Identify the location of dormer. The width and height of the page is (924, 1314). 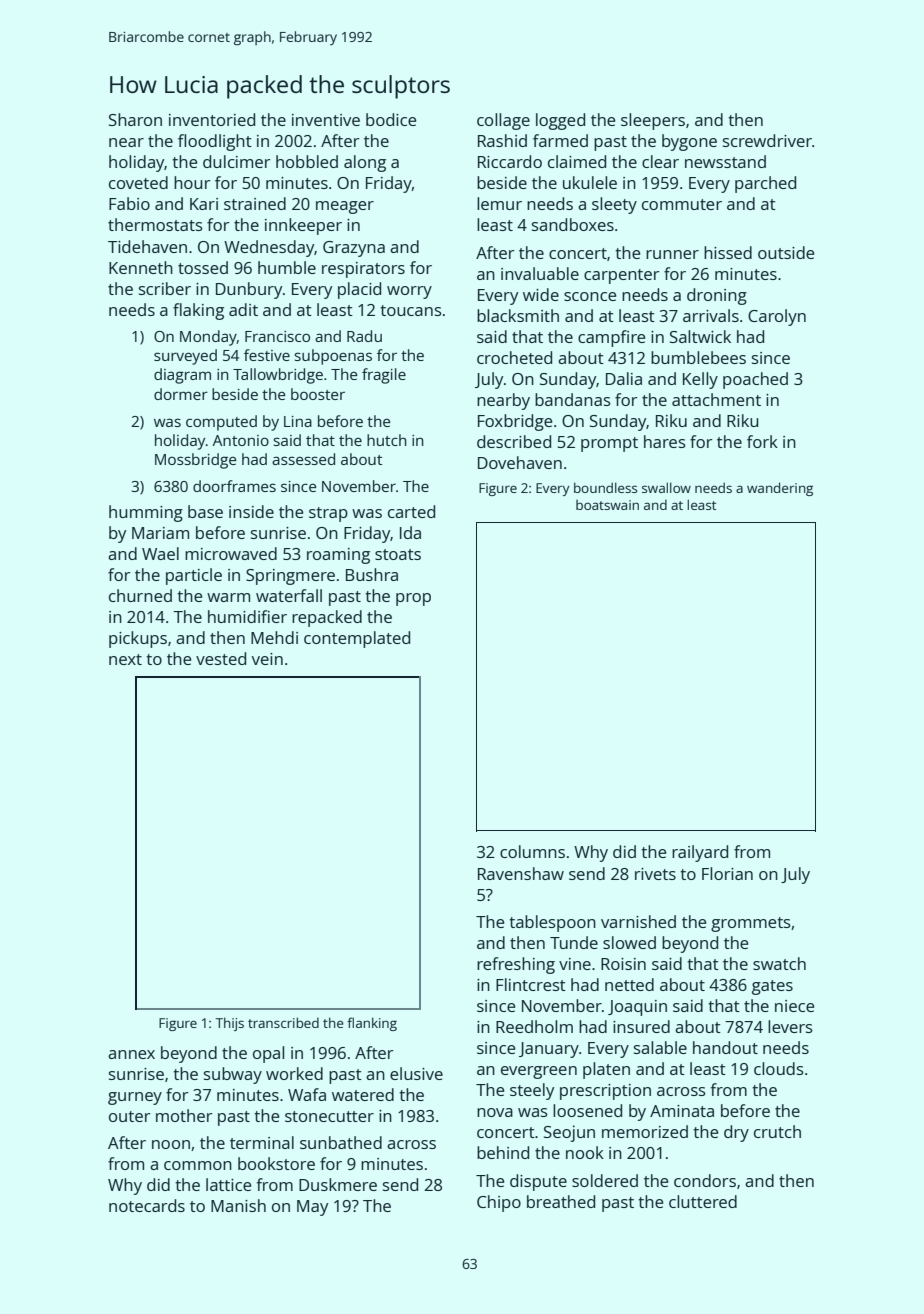
(181, 394).
